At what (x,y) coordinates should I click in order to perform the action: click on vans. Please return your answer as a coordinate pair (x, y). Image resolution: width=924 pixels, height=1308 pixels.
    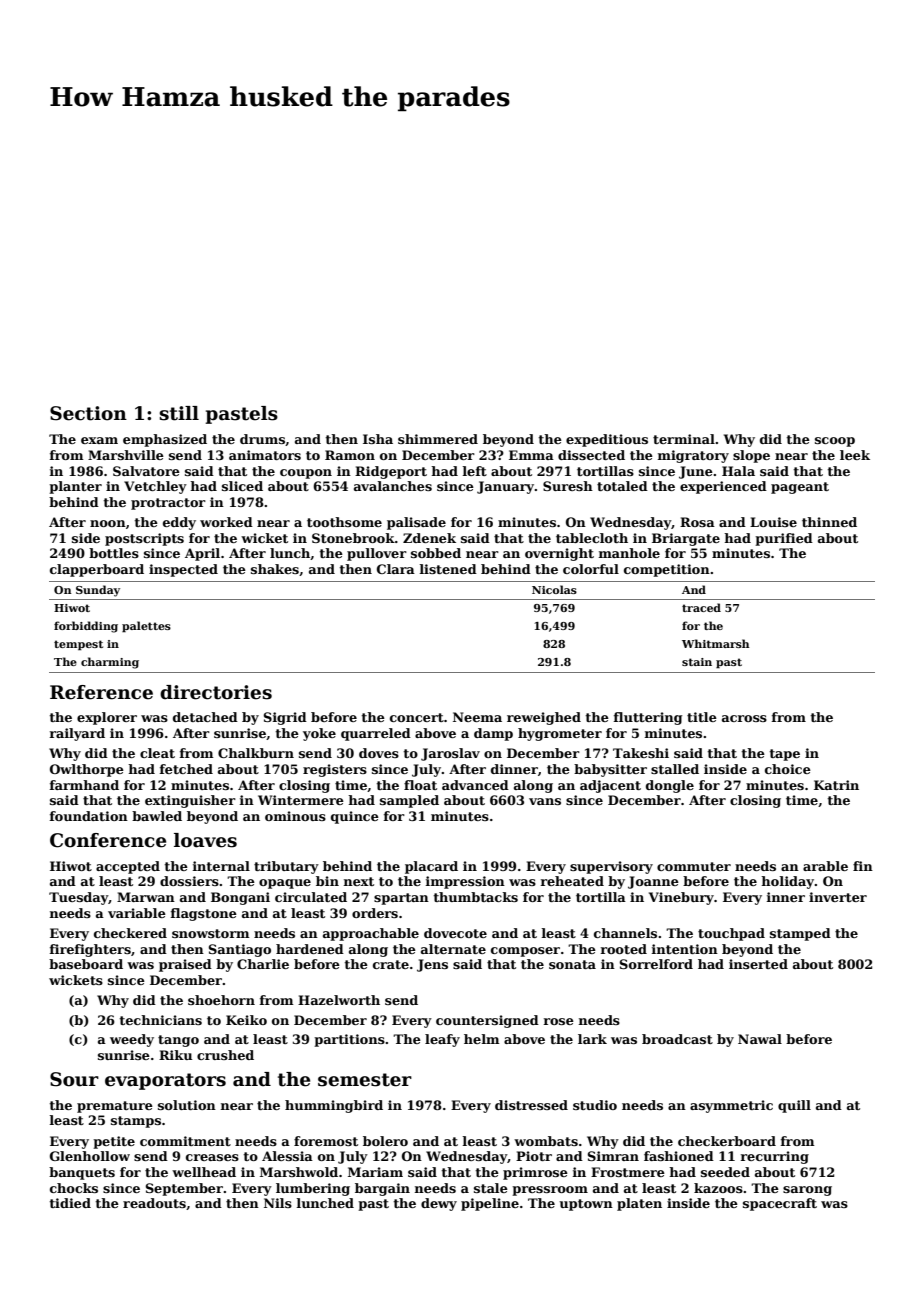
    Looking at the image, I should click on (545, 801).
